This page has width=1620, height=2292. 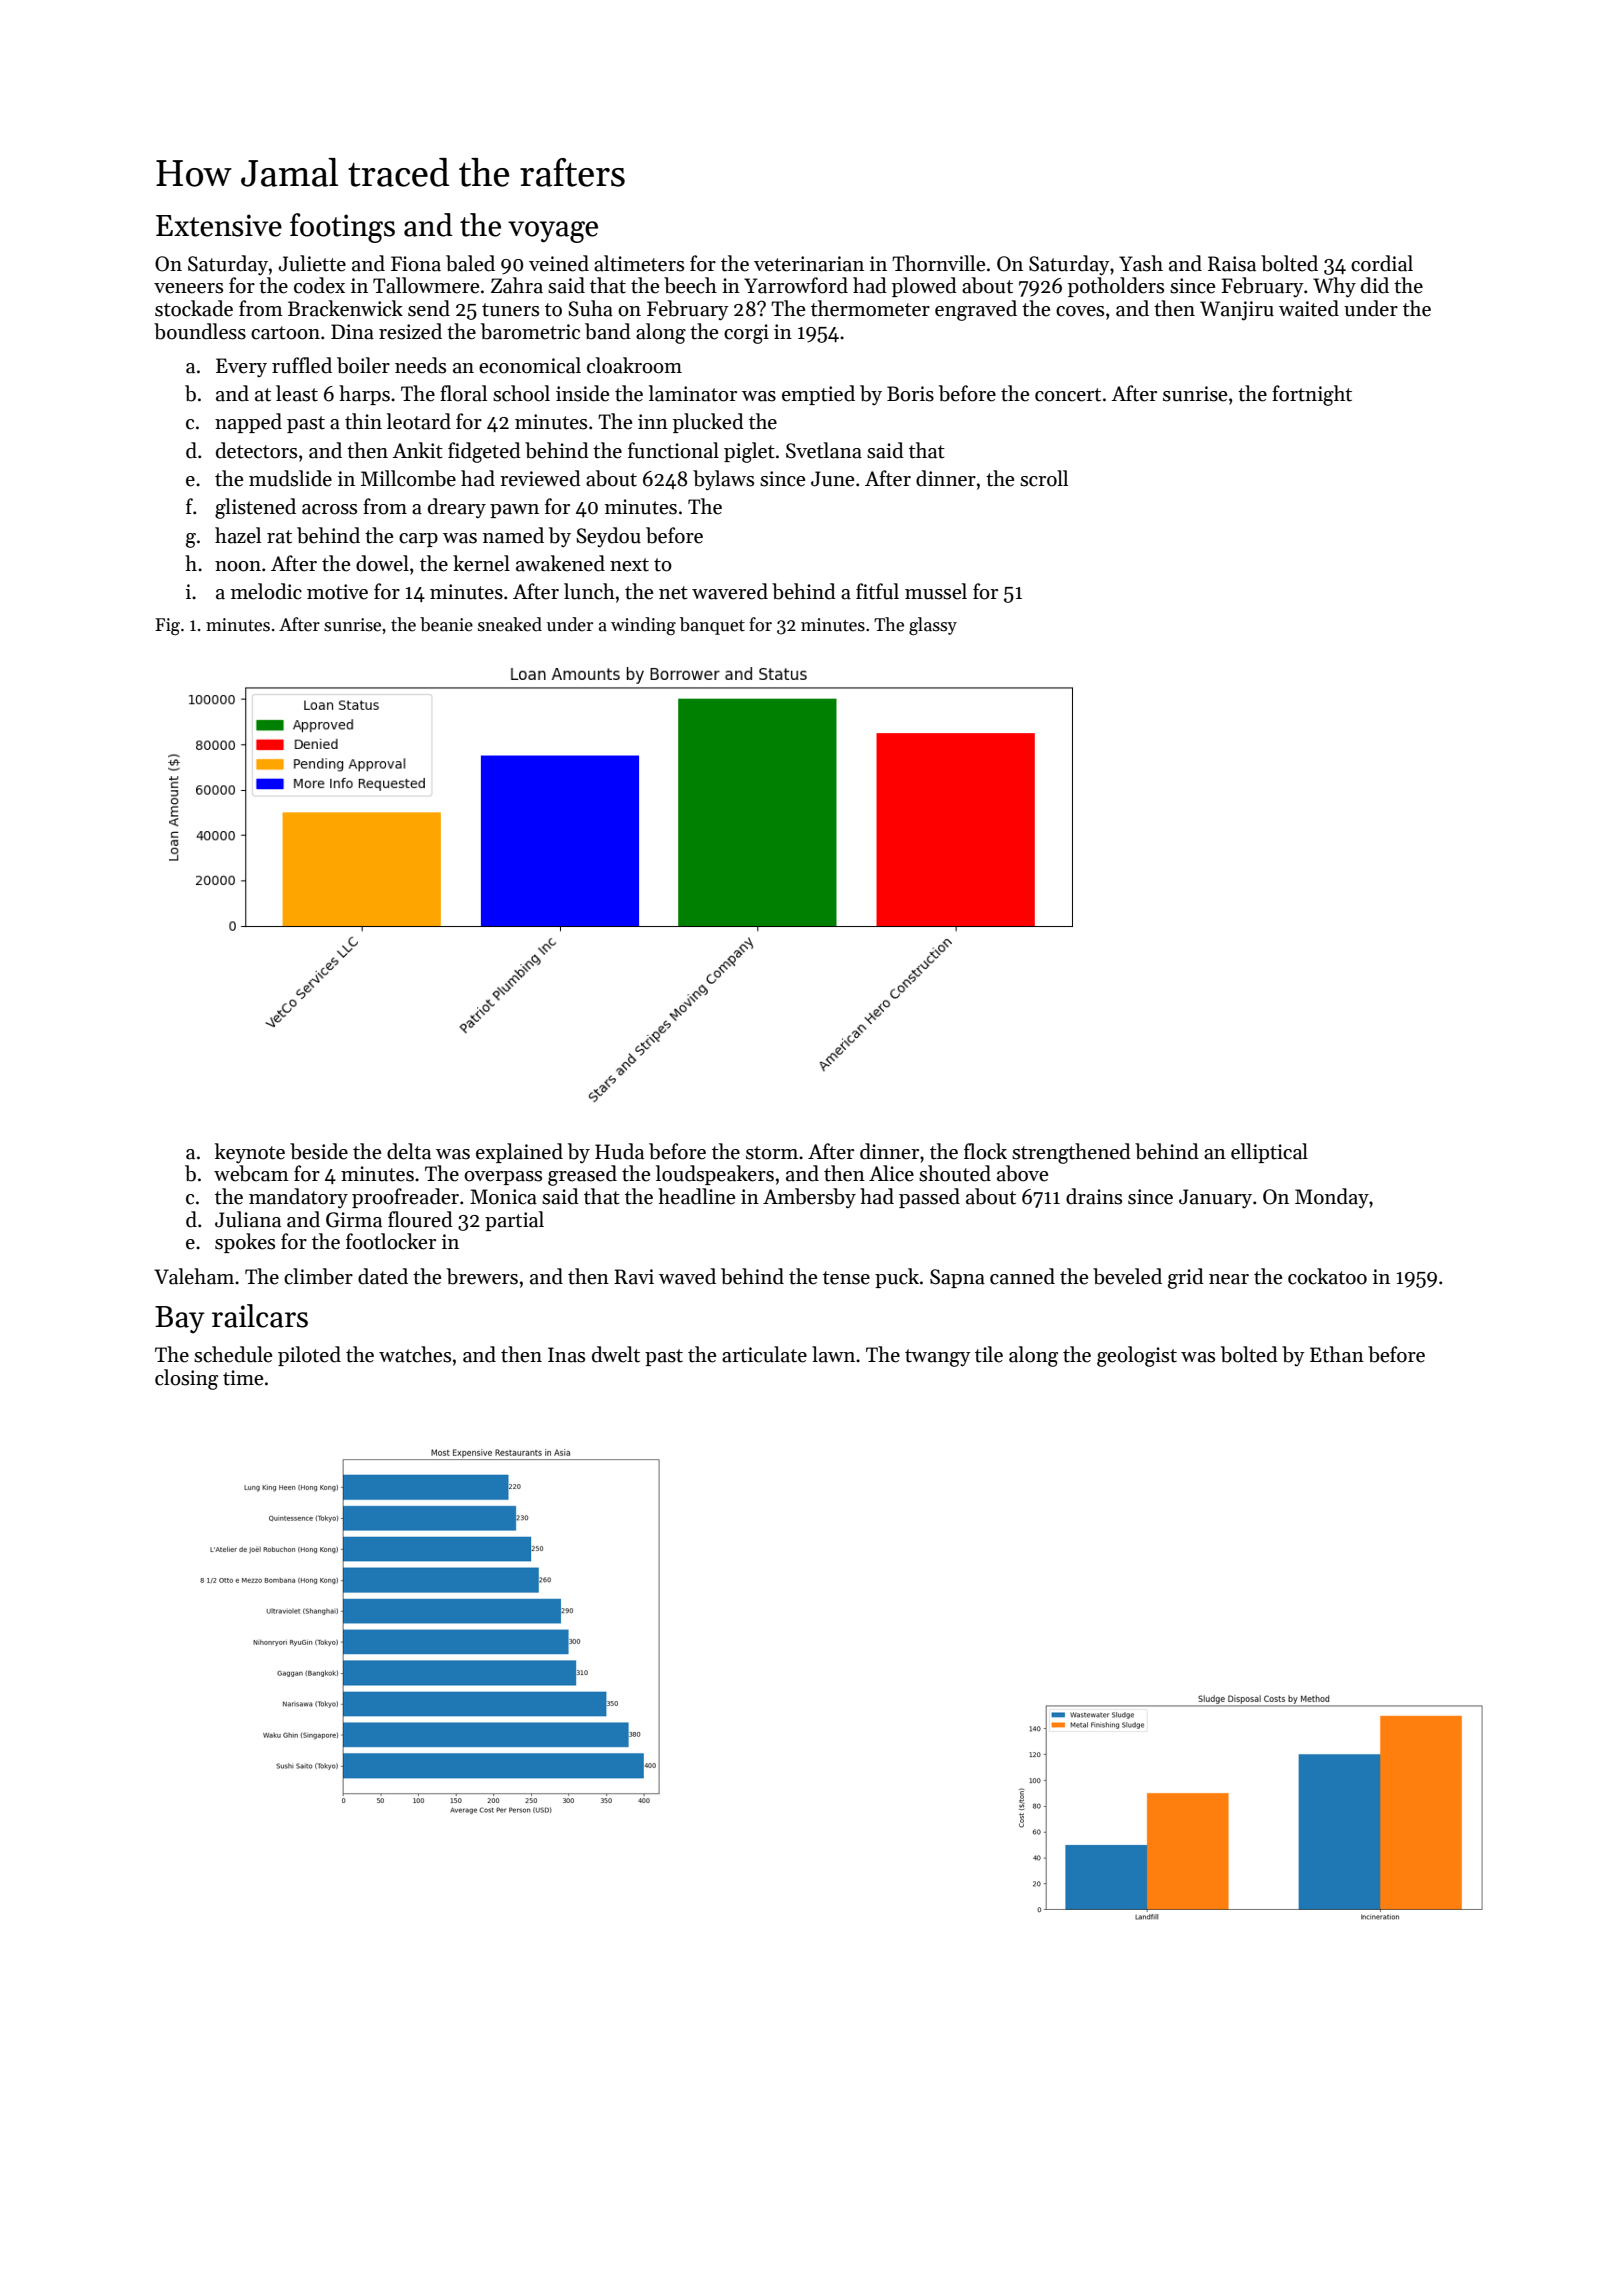 What do you see at coordinates (409, 1151) in the page?
I see `delta` at bounding box center [409, 1151].
